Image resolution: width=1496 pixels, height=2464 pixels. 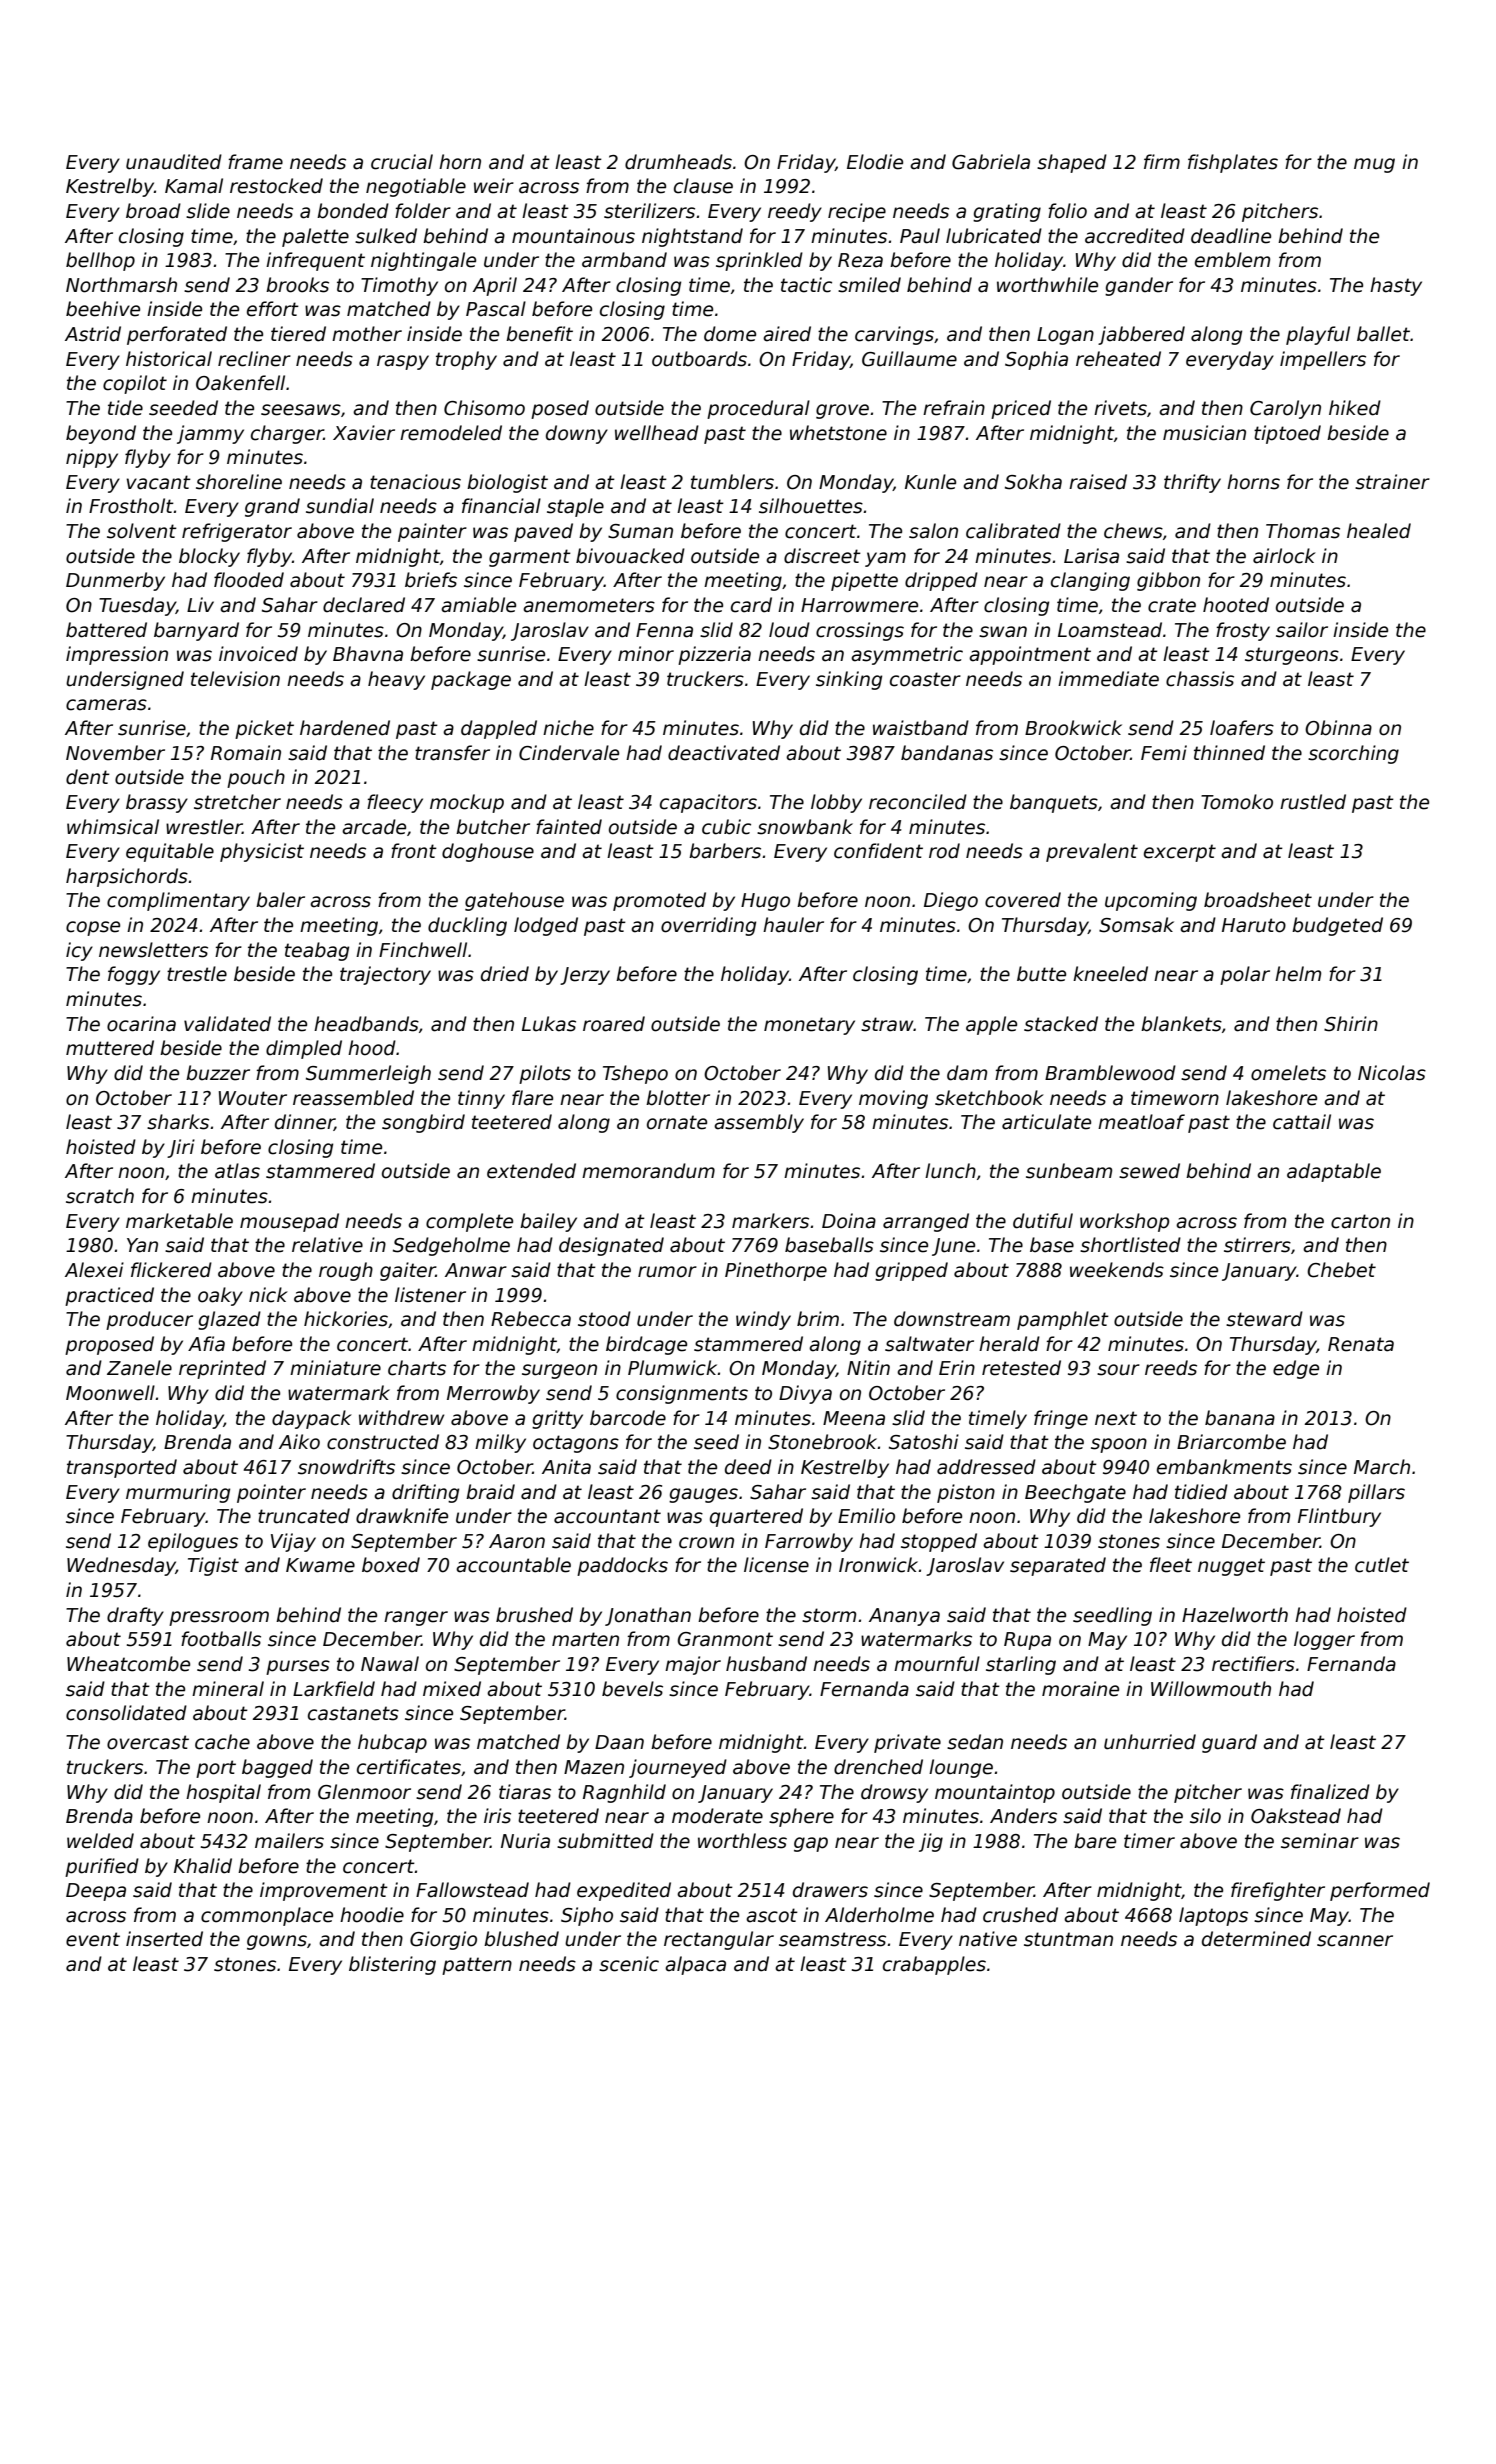 What do you see at coordinates (708, 803) in the document?
I see `capacitors` at bounding box center [708, 803].
